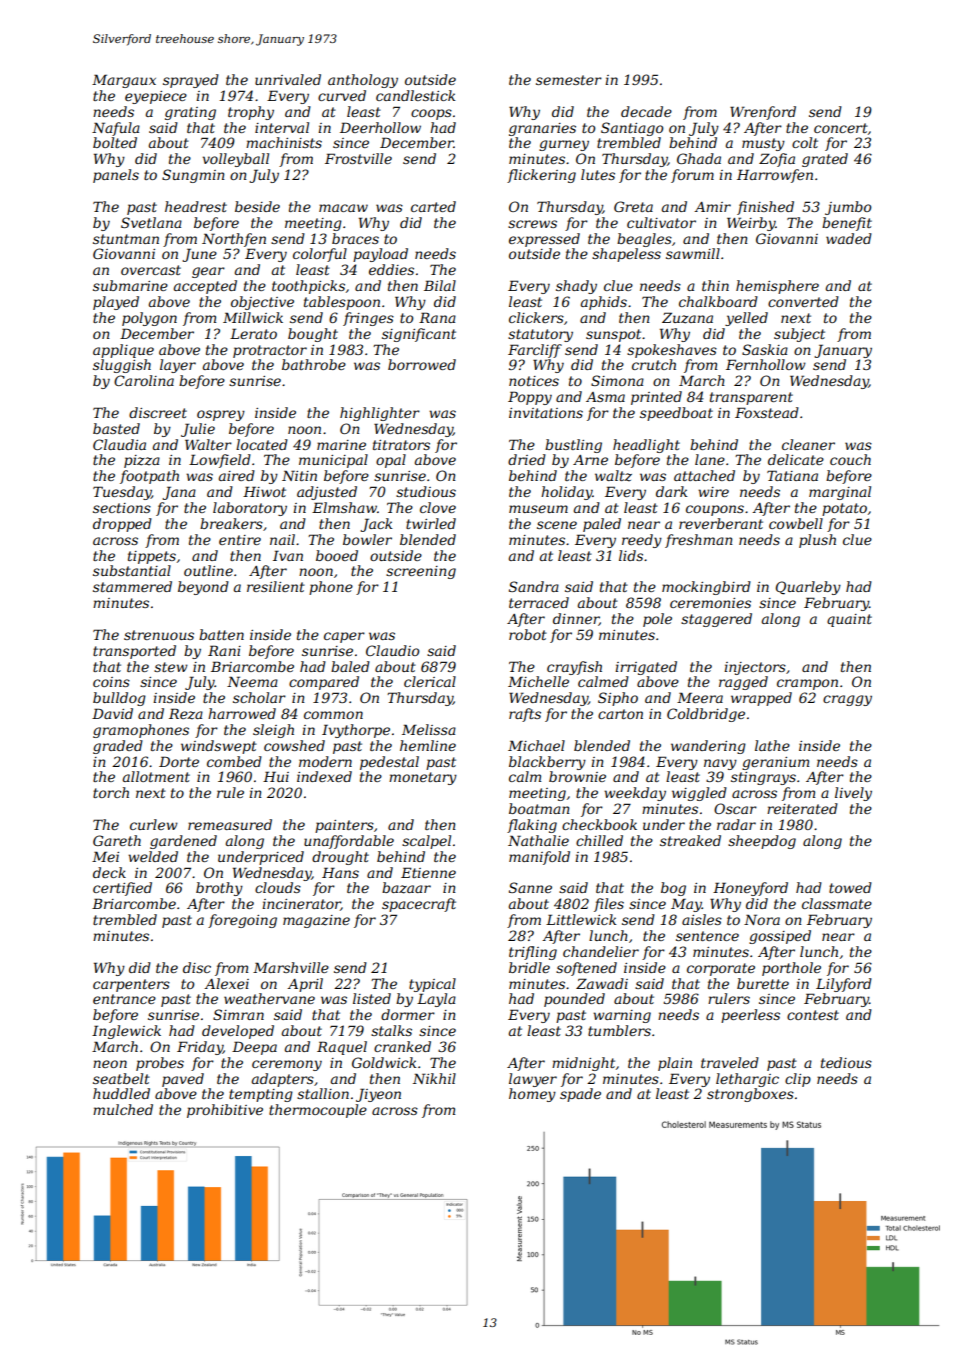 This page has width=965, height=1371. What do you see at coordinates (710, 603) in the page?
I see `ceremonies` at bounding box center [710, 603].
